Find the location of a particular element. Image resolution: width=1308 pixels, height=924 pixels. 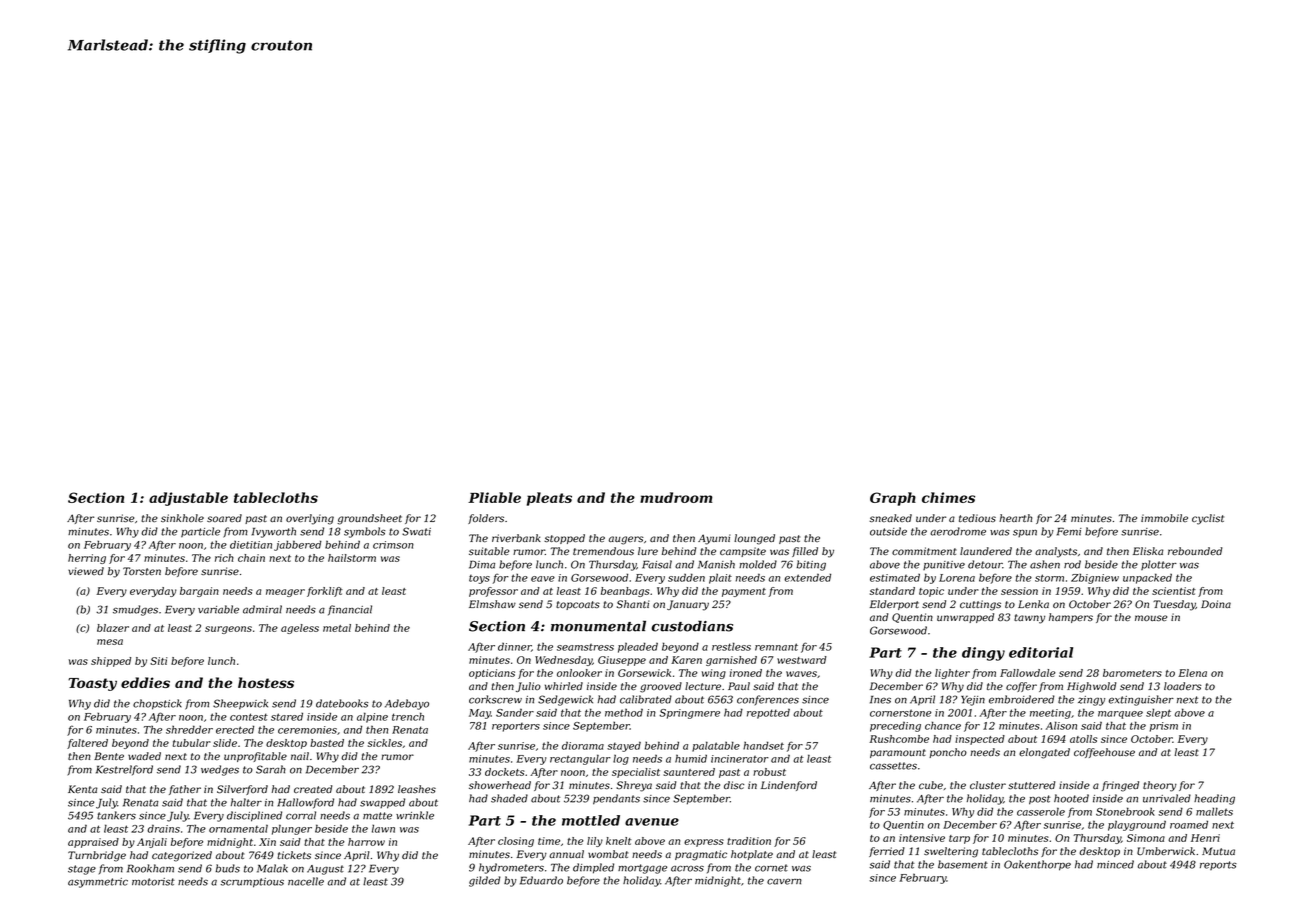

immobile is located at coordinates (1164, 518).
